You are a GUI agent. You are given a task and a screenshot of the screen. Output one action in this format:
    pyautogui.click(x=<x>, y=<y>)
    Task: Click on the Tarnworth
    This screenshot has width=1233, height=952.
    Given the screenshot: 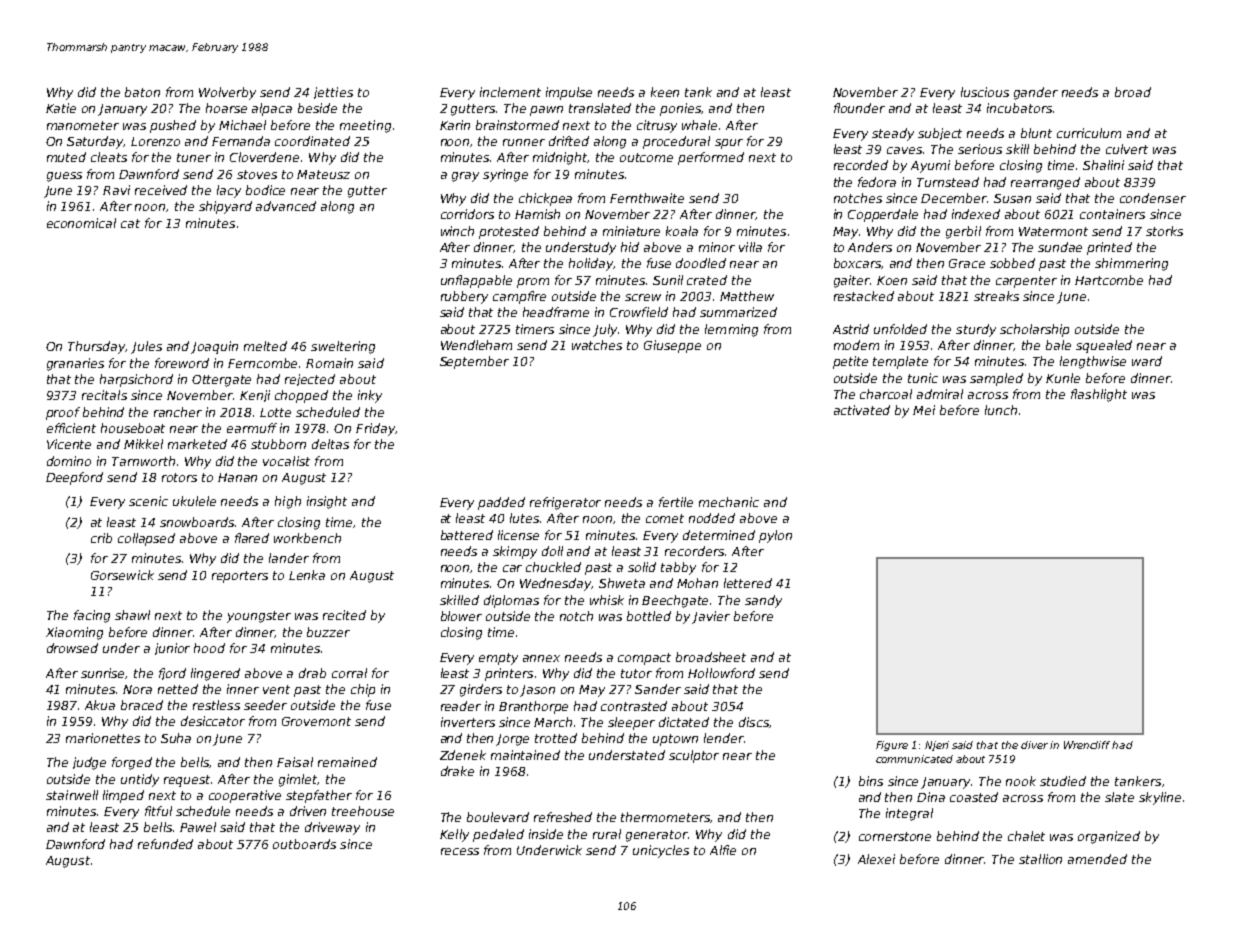 What is the action you would take?
    pyautogui.click(x=143, y=461)
